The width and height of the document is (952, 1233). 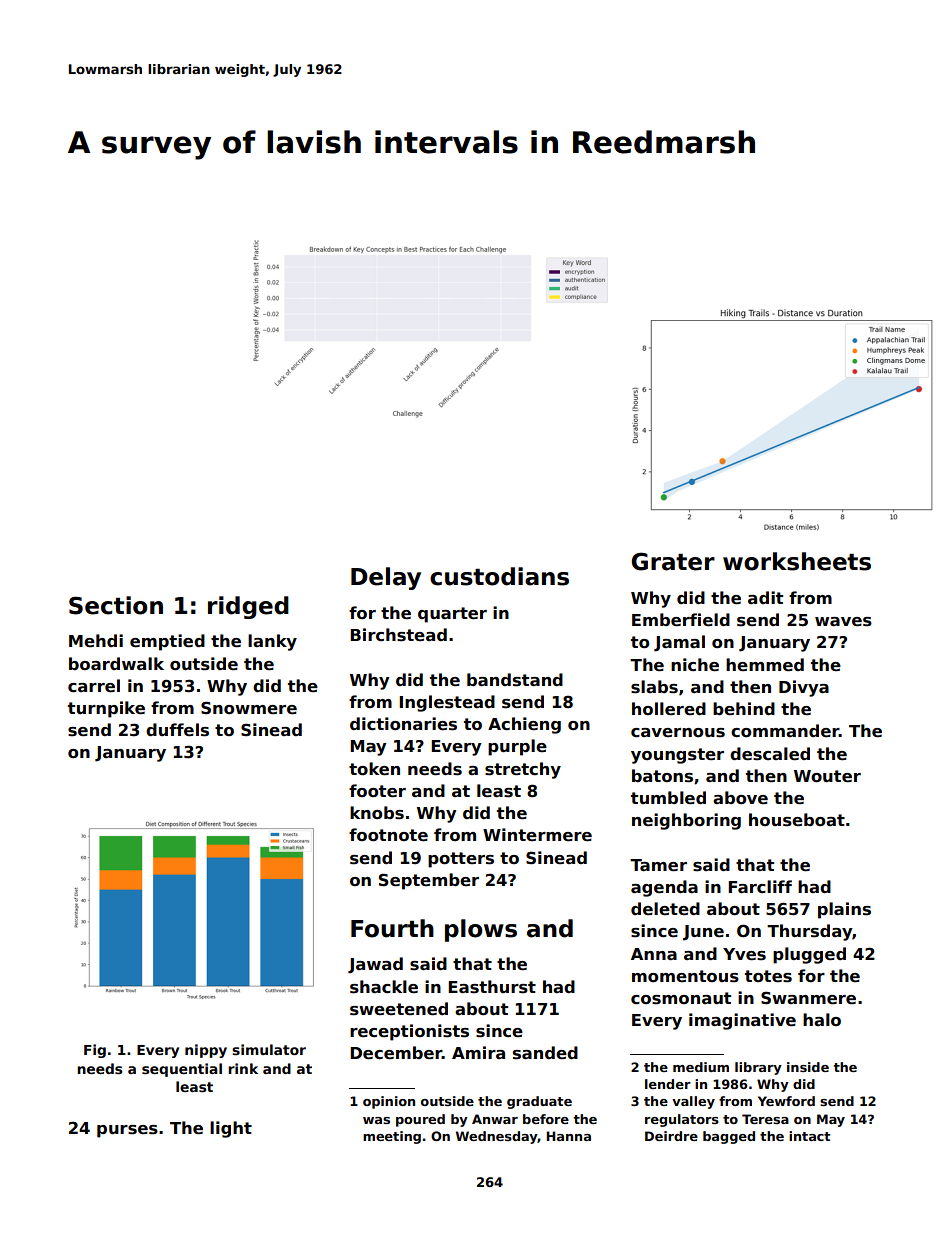 What do you see at coordinates (523, 770) in the document?
I see `stretchy` at bounding box center [523, 770].
